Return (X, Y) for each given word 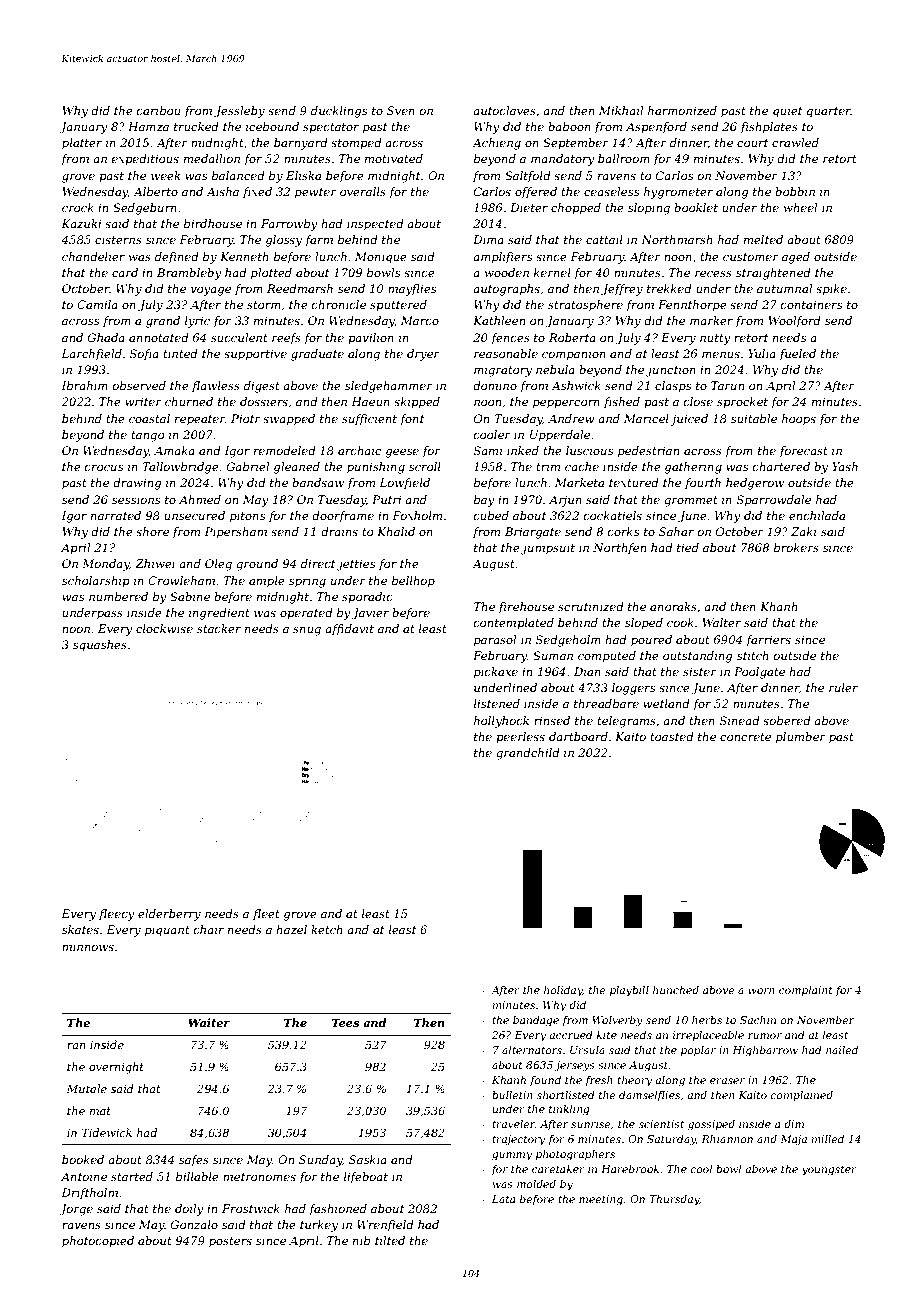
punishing (376, 468)
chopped (576, 209)
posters (230, 1242)
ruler (843, 687)
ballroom (624, 158)
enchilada (817, 515)
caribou (159, 110)
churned (189, 401)
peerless (520, 738)
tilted (390, 1240)
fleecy (117, 915)
